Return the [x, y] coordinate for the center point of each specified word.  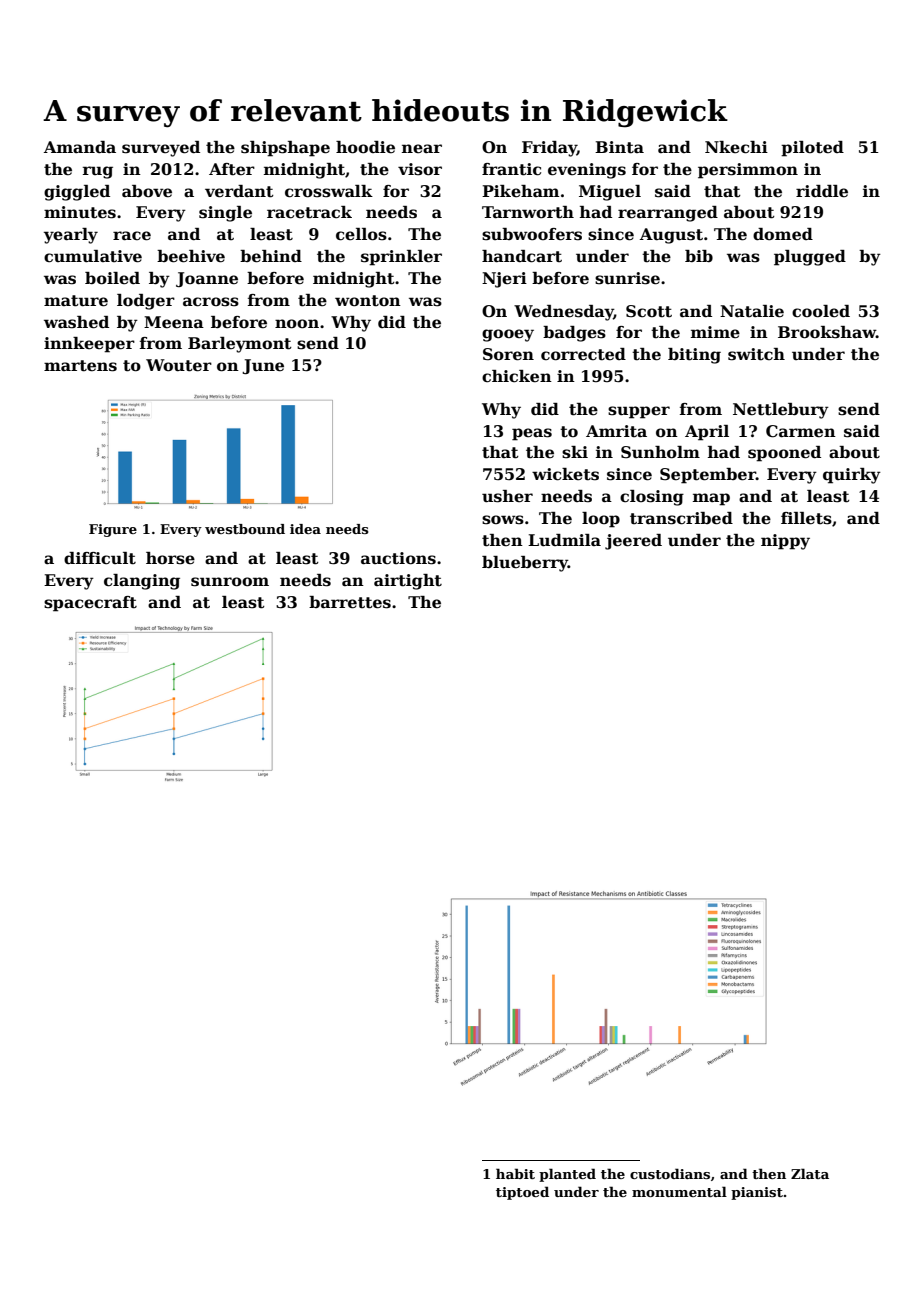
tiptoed [522, 1193]
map [711, 499]
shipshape [285, 149]
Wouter [179, 365]
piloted [812, 149]
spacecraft [90, 604]
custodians [670, 1173]
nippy [785, 542]
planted [567, 1175]
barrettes [350, 602]
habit [515, 1173]
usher [507, 496]
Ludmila [564, 540]
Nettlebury [781, 411]
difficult [100, 558]
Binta [619, 147]
